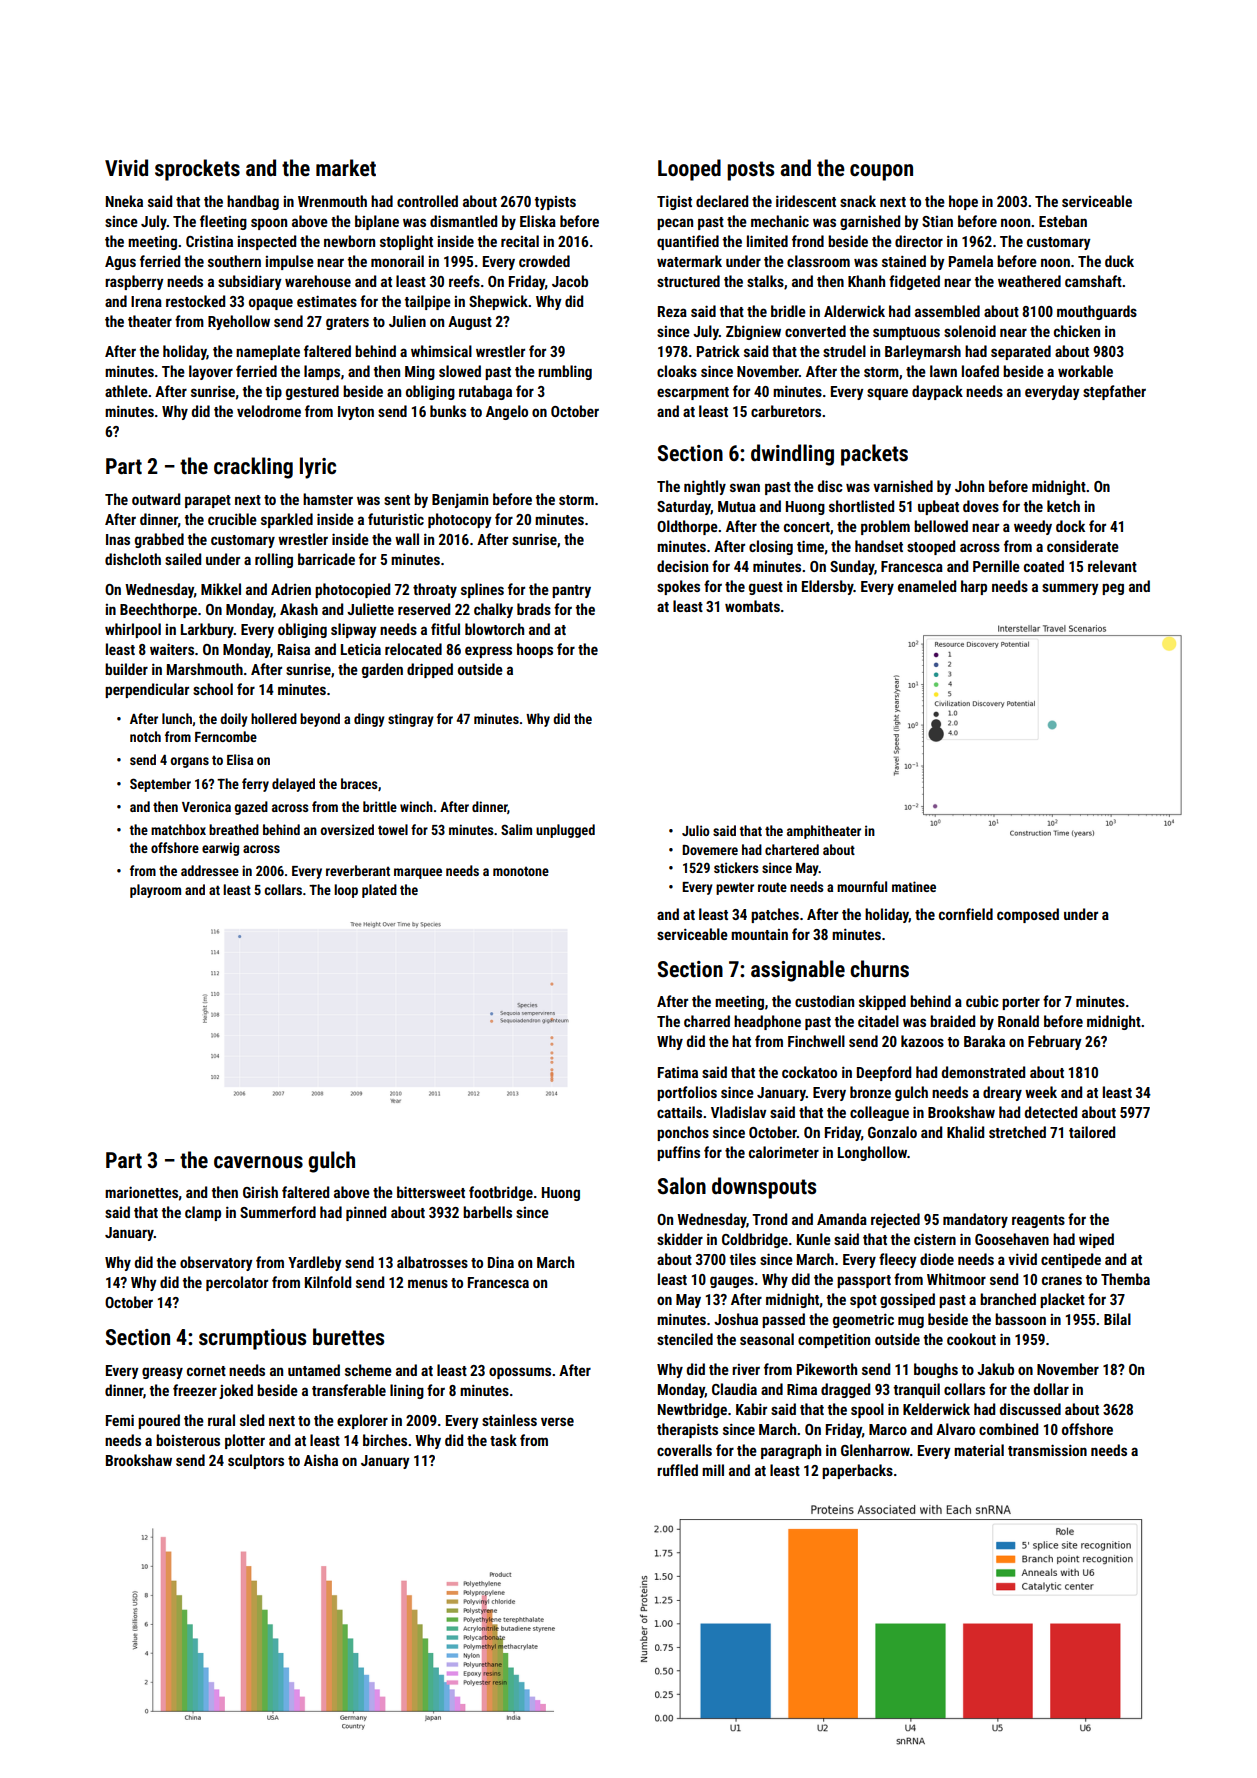 The height and width of the image is (1778, 1257). What do you see at coordinates (267, 242) in the image?
I see `inspected` at bounding box center [267, 242].
